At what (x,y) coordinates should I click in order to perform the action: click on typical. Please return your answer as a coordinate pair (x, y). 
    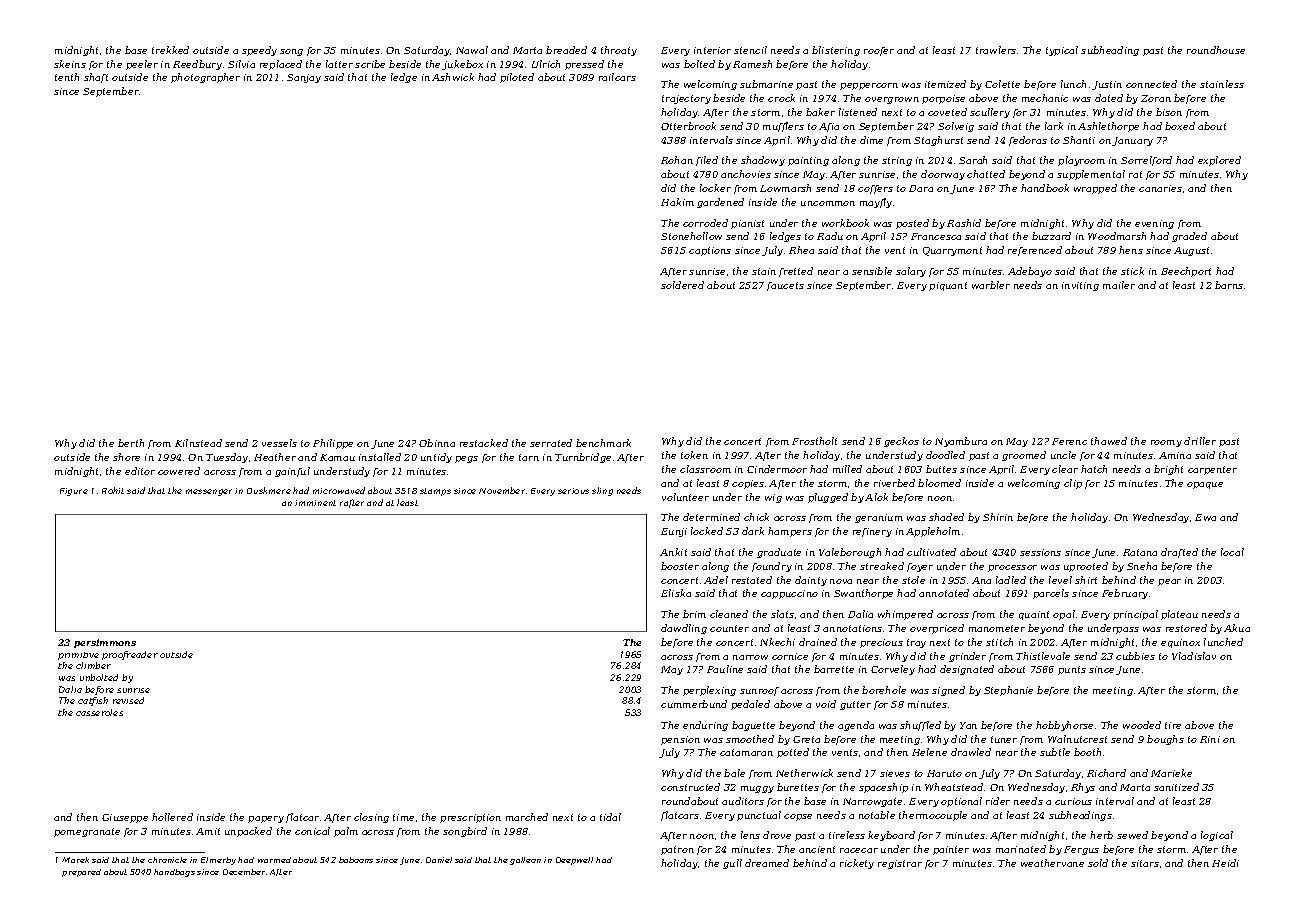
    Looking at the image, I should click on (1062, 51).
